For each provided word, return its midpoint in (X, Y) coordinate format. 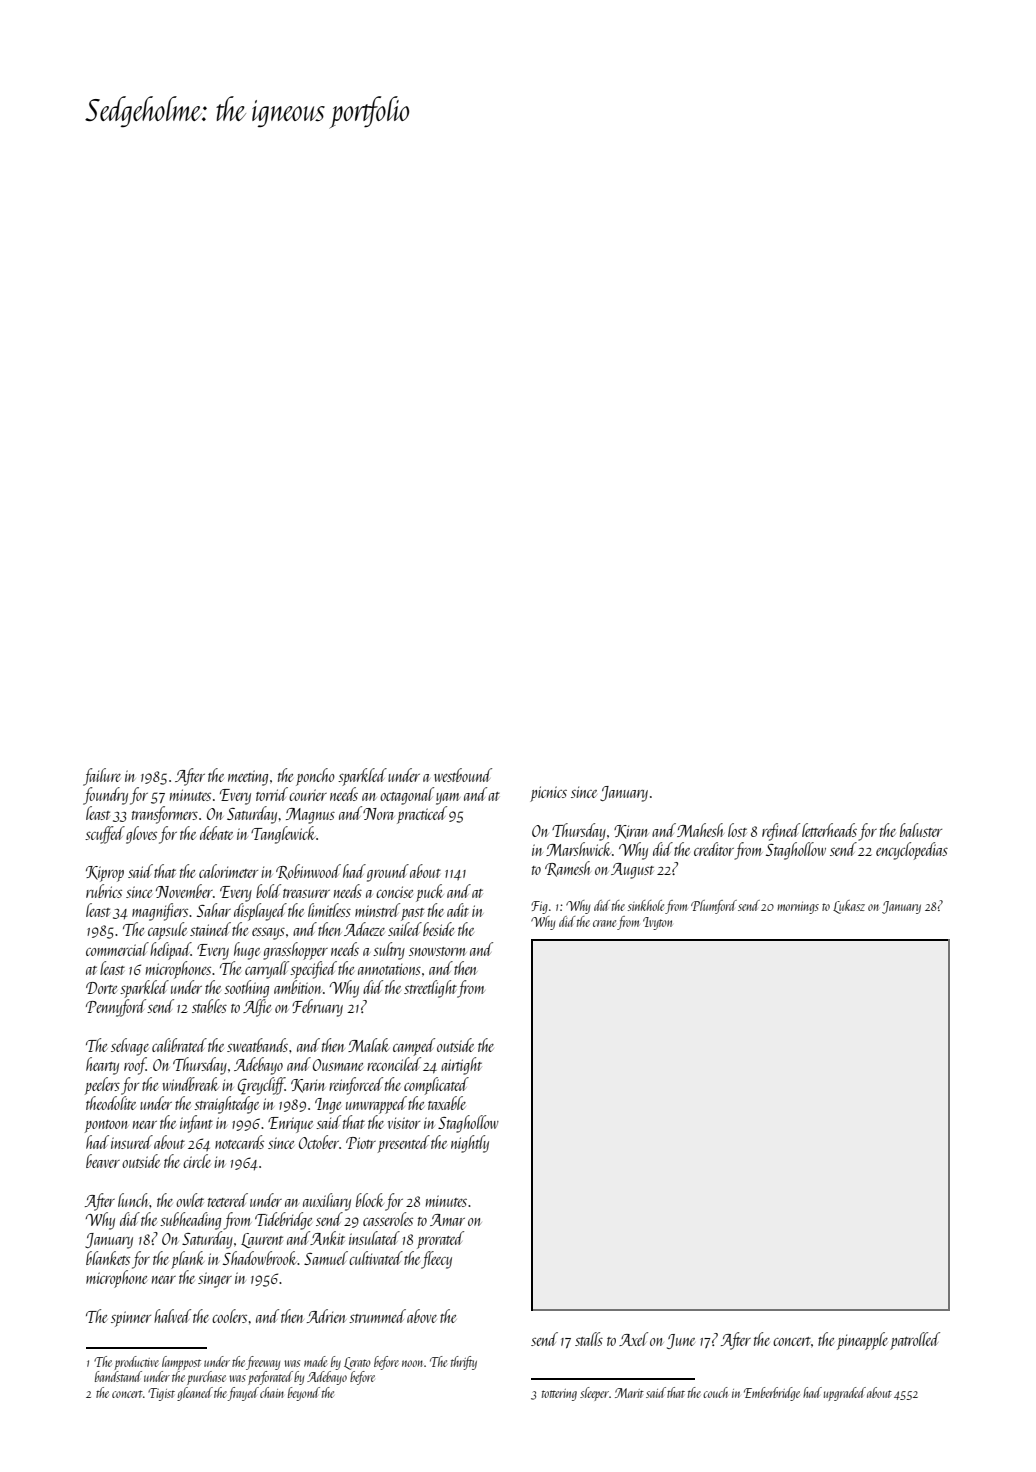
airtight (461, 1066)
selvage (130, 1047)
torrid (272, 794)
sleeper (594, 1394)
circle (197, 1161)
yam (448, 799)
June (681, 1341)
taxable (447, 1103)
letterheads (829, 830)
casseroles (388, 1219)
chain (272, 1392)
